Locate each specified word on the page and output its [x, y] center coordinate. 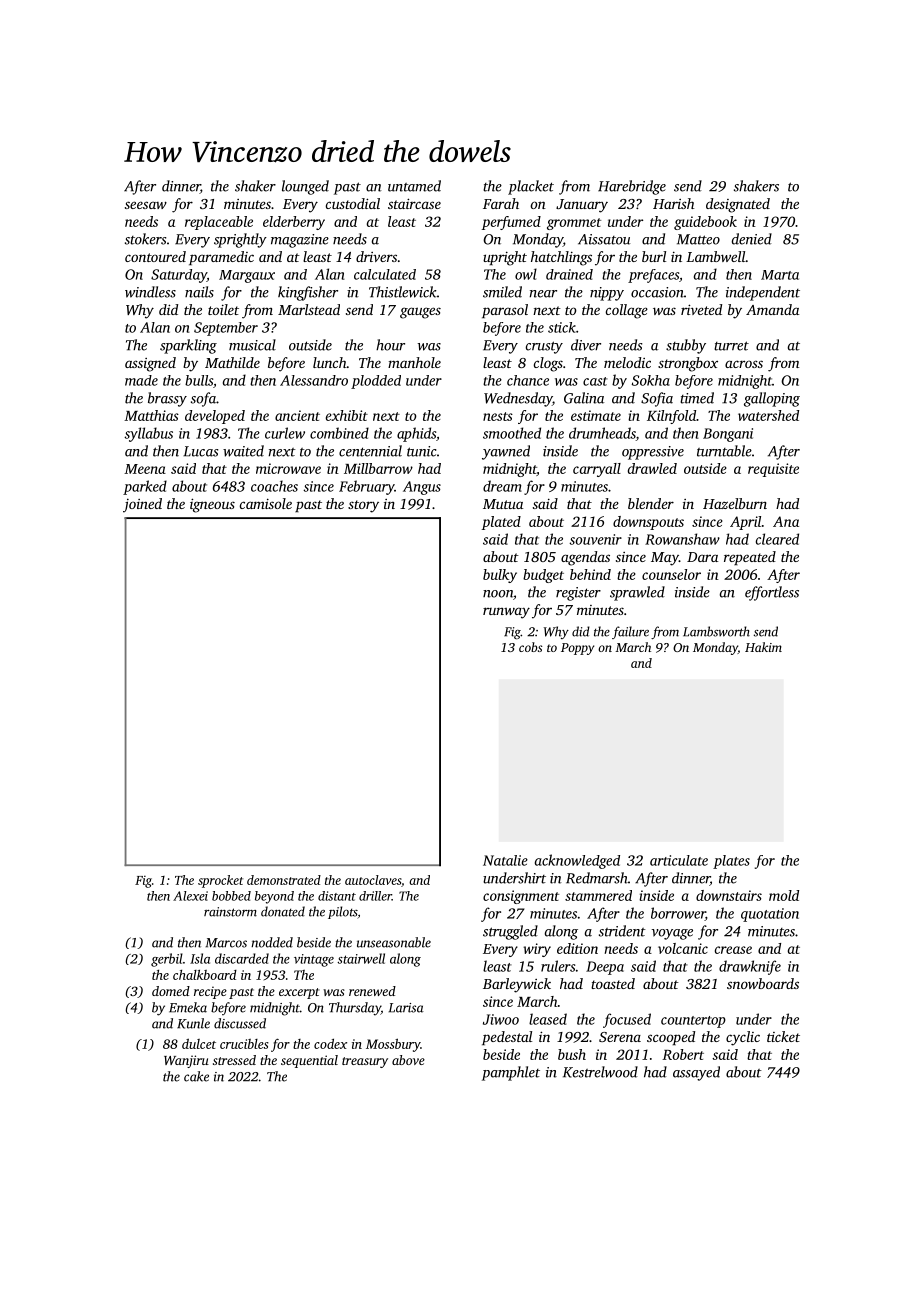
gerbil [167, 960]
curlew [285, 433]
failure [630, 632]
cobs [530, 647]
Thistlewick [403, 292]
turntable [724, 451]
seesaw [146, 205]
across [744, 364]
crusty [544, 347]
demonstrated [284, 880]
